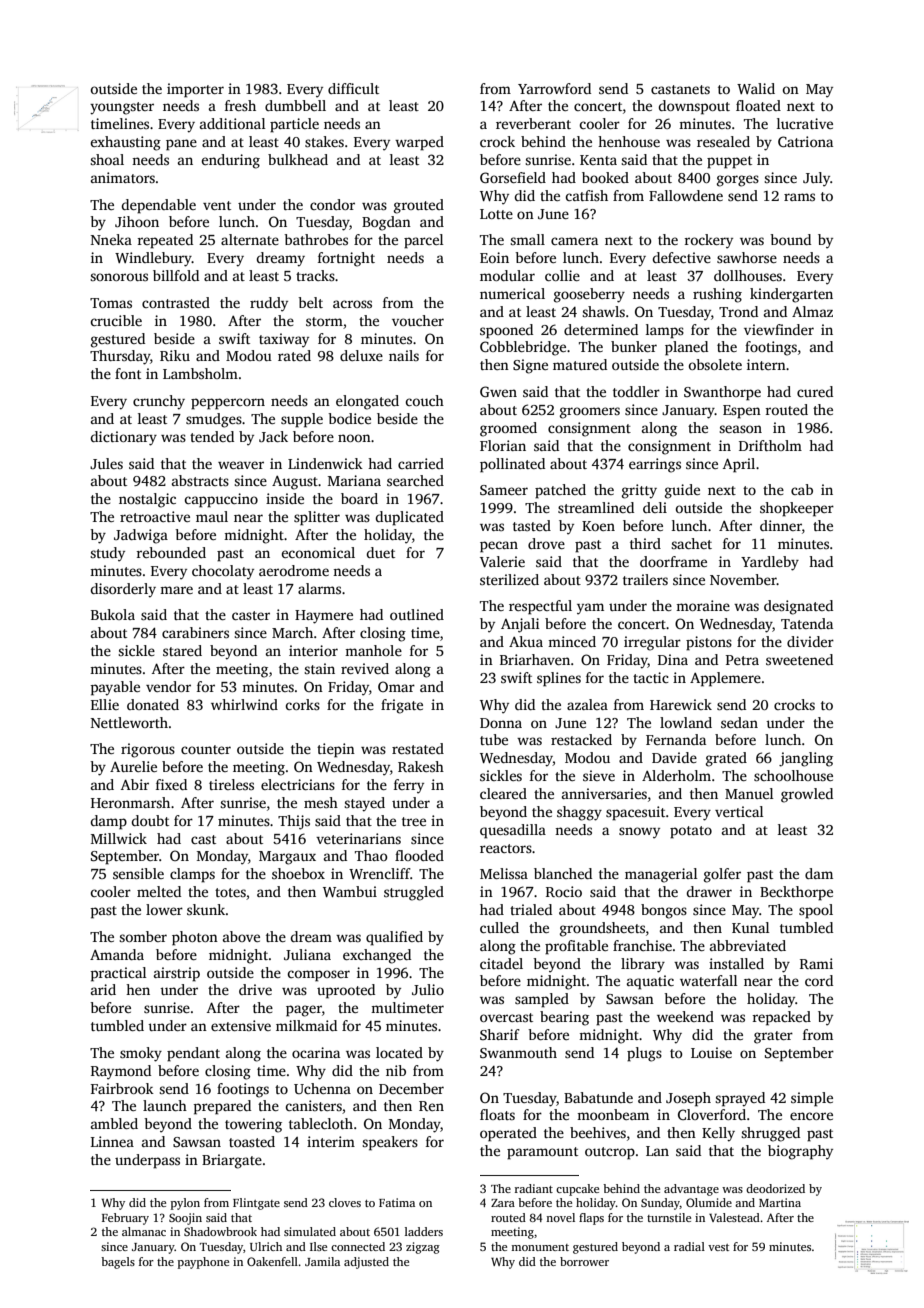 This document has width=924, height=1308. What do you see at coordinates (694, 107) in the document?
I see `downspout` at bounding box center [694, 107].
